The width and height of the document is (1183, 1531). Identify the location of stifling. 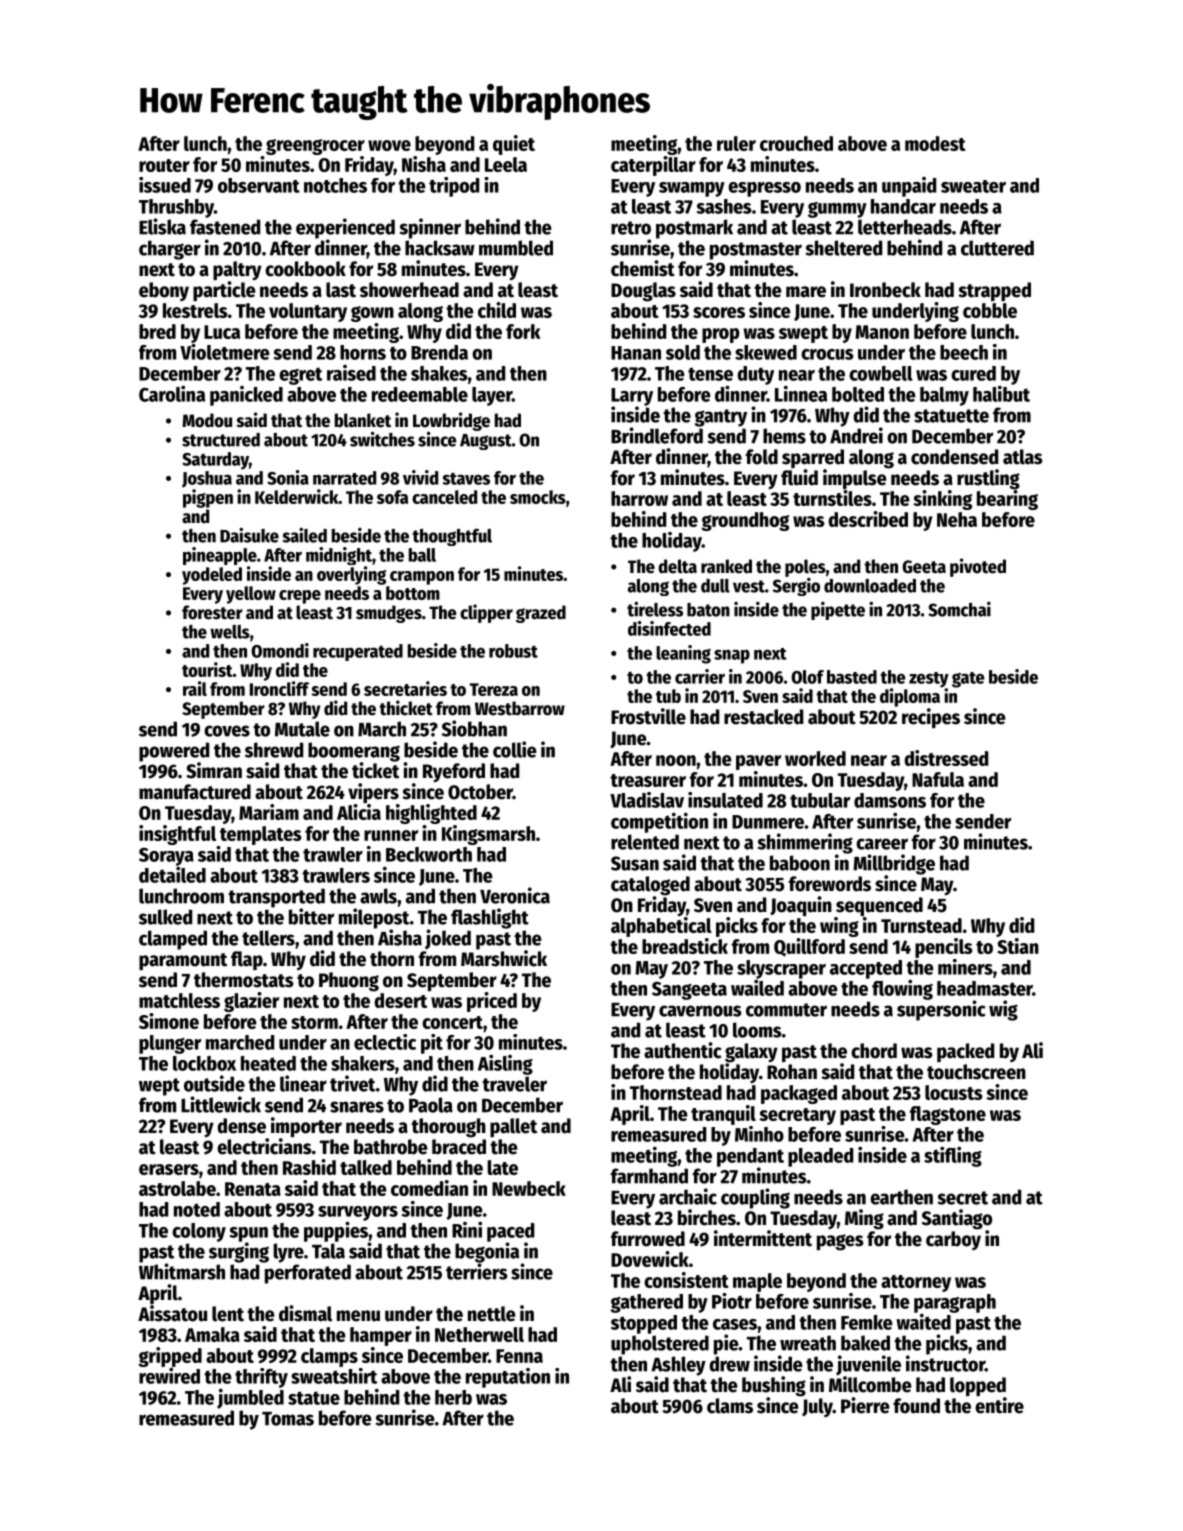
(953, 1156).
